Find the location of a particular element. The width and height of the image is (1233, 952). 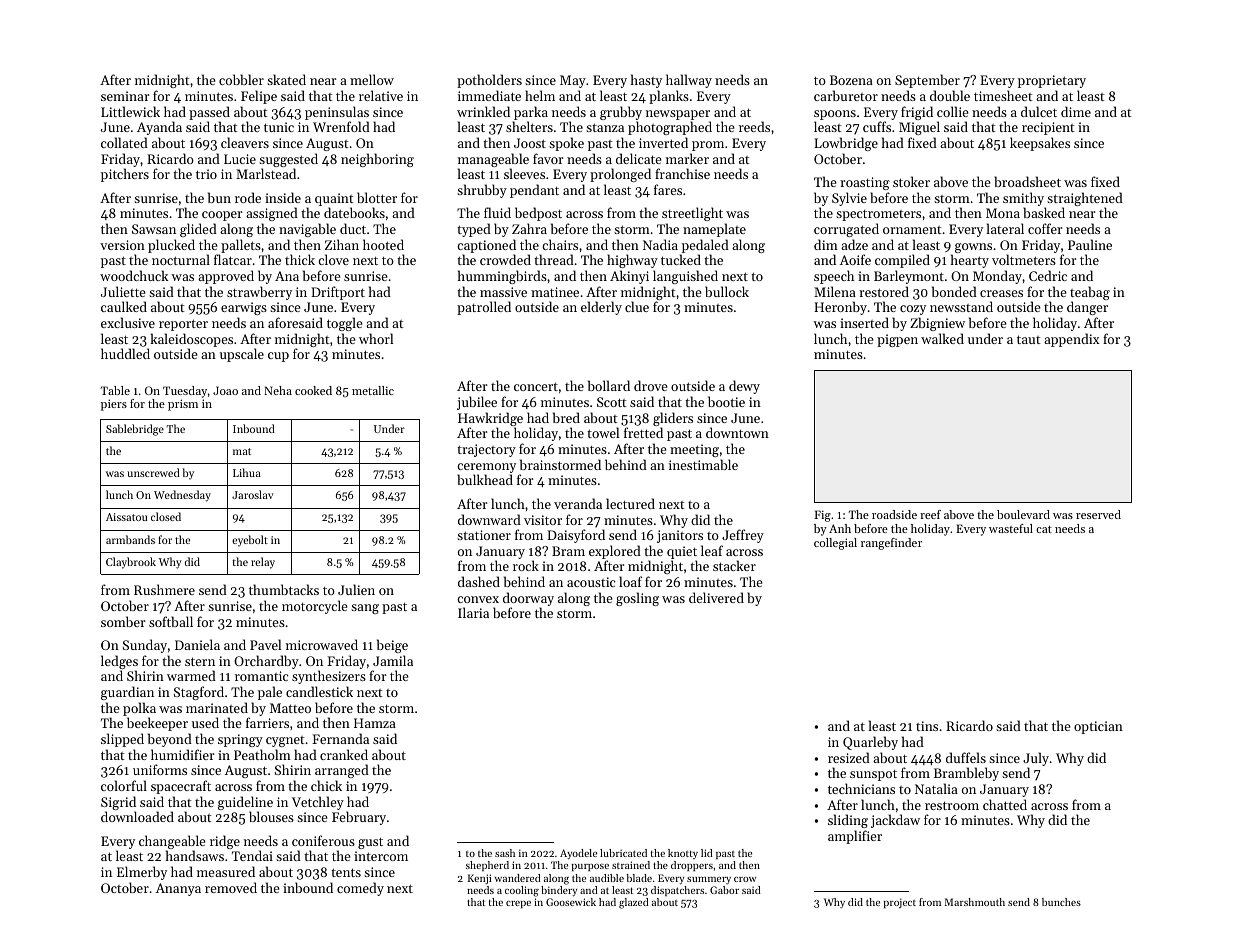

resized is located at coordinates (849, 757).
